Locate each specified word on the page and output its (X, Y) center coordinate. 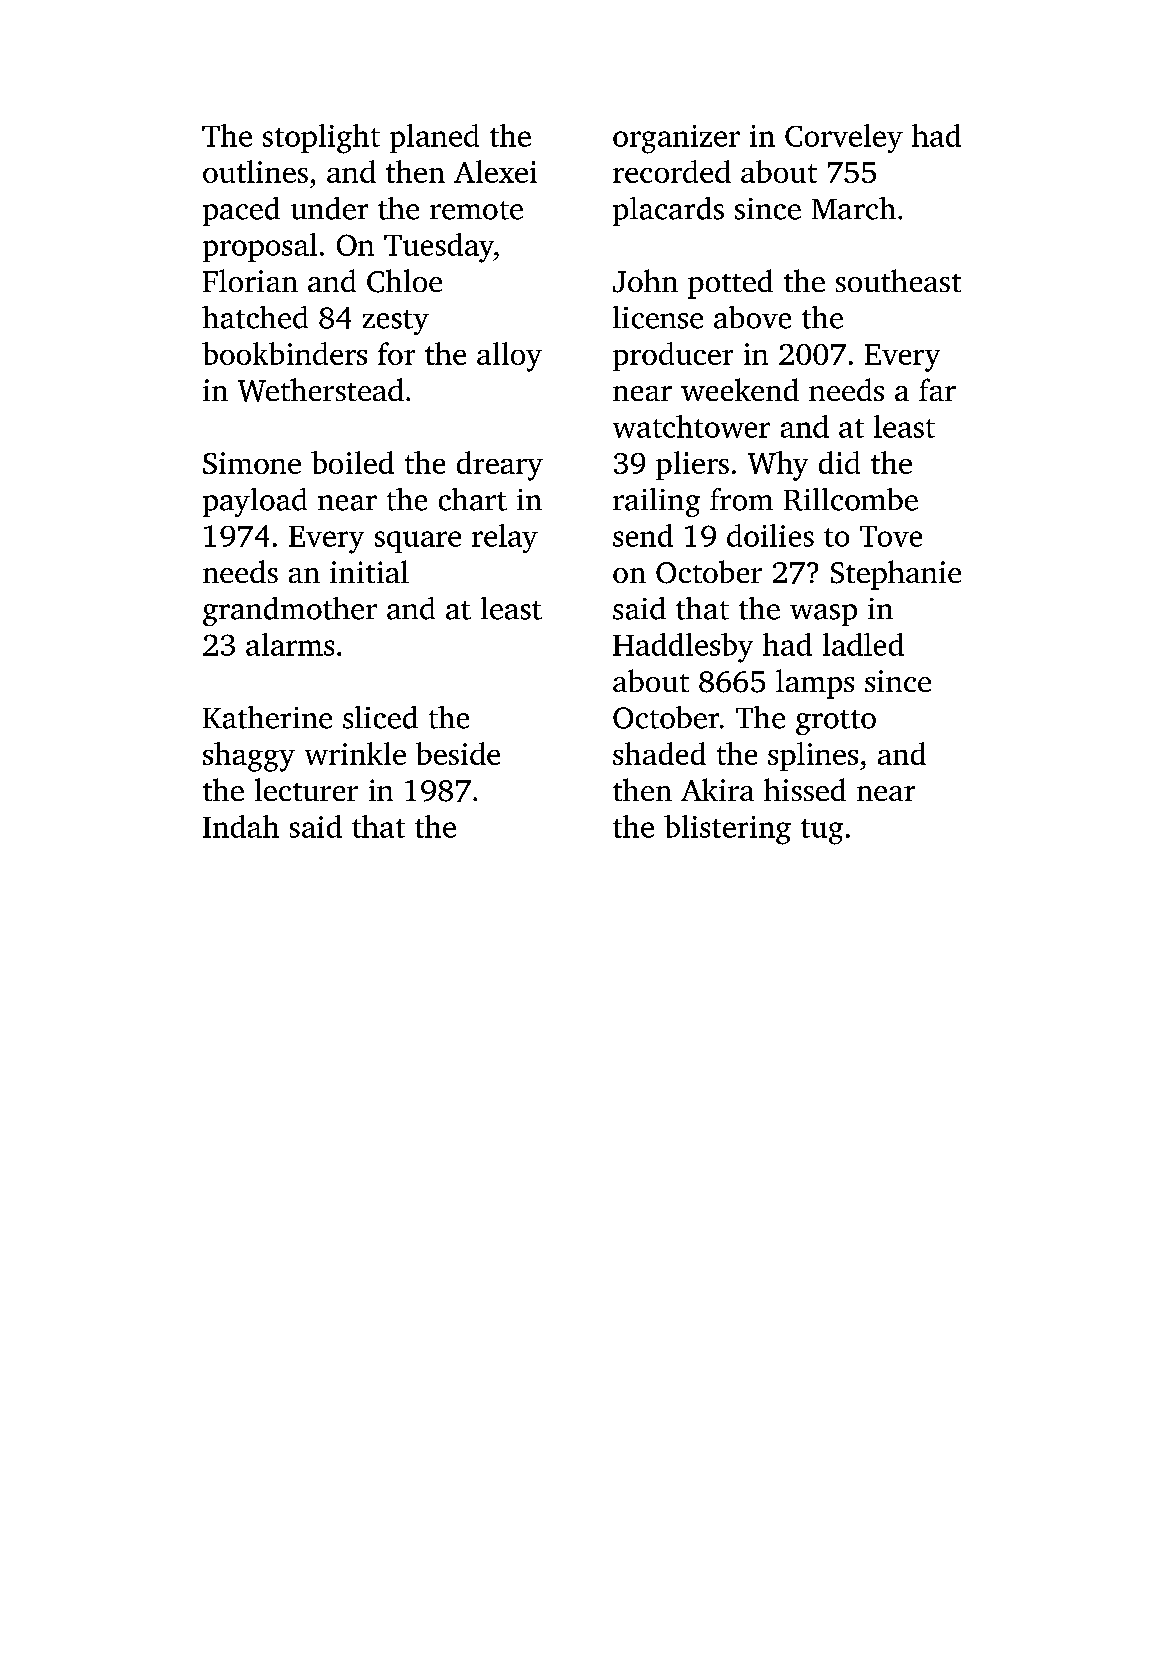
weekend (740, 389)
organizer (676, 139)
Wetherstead (321, 390)
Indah (241, 826)
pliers (692, 465)
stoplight (321, 139)
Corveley (844, 138)
